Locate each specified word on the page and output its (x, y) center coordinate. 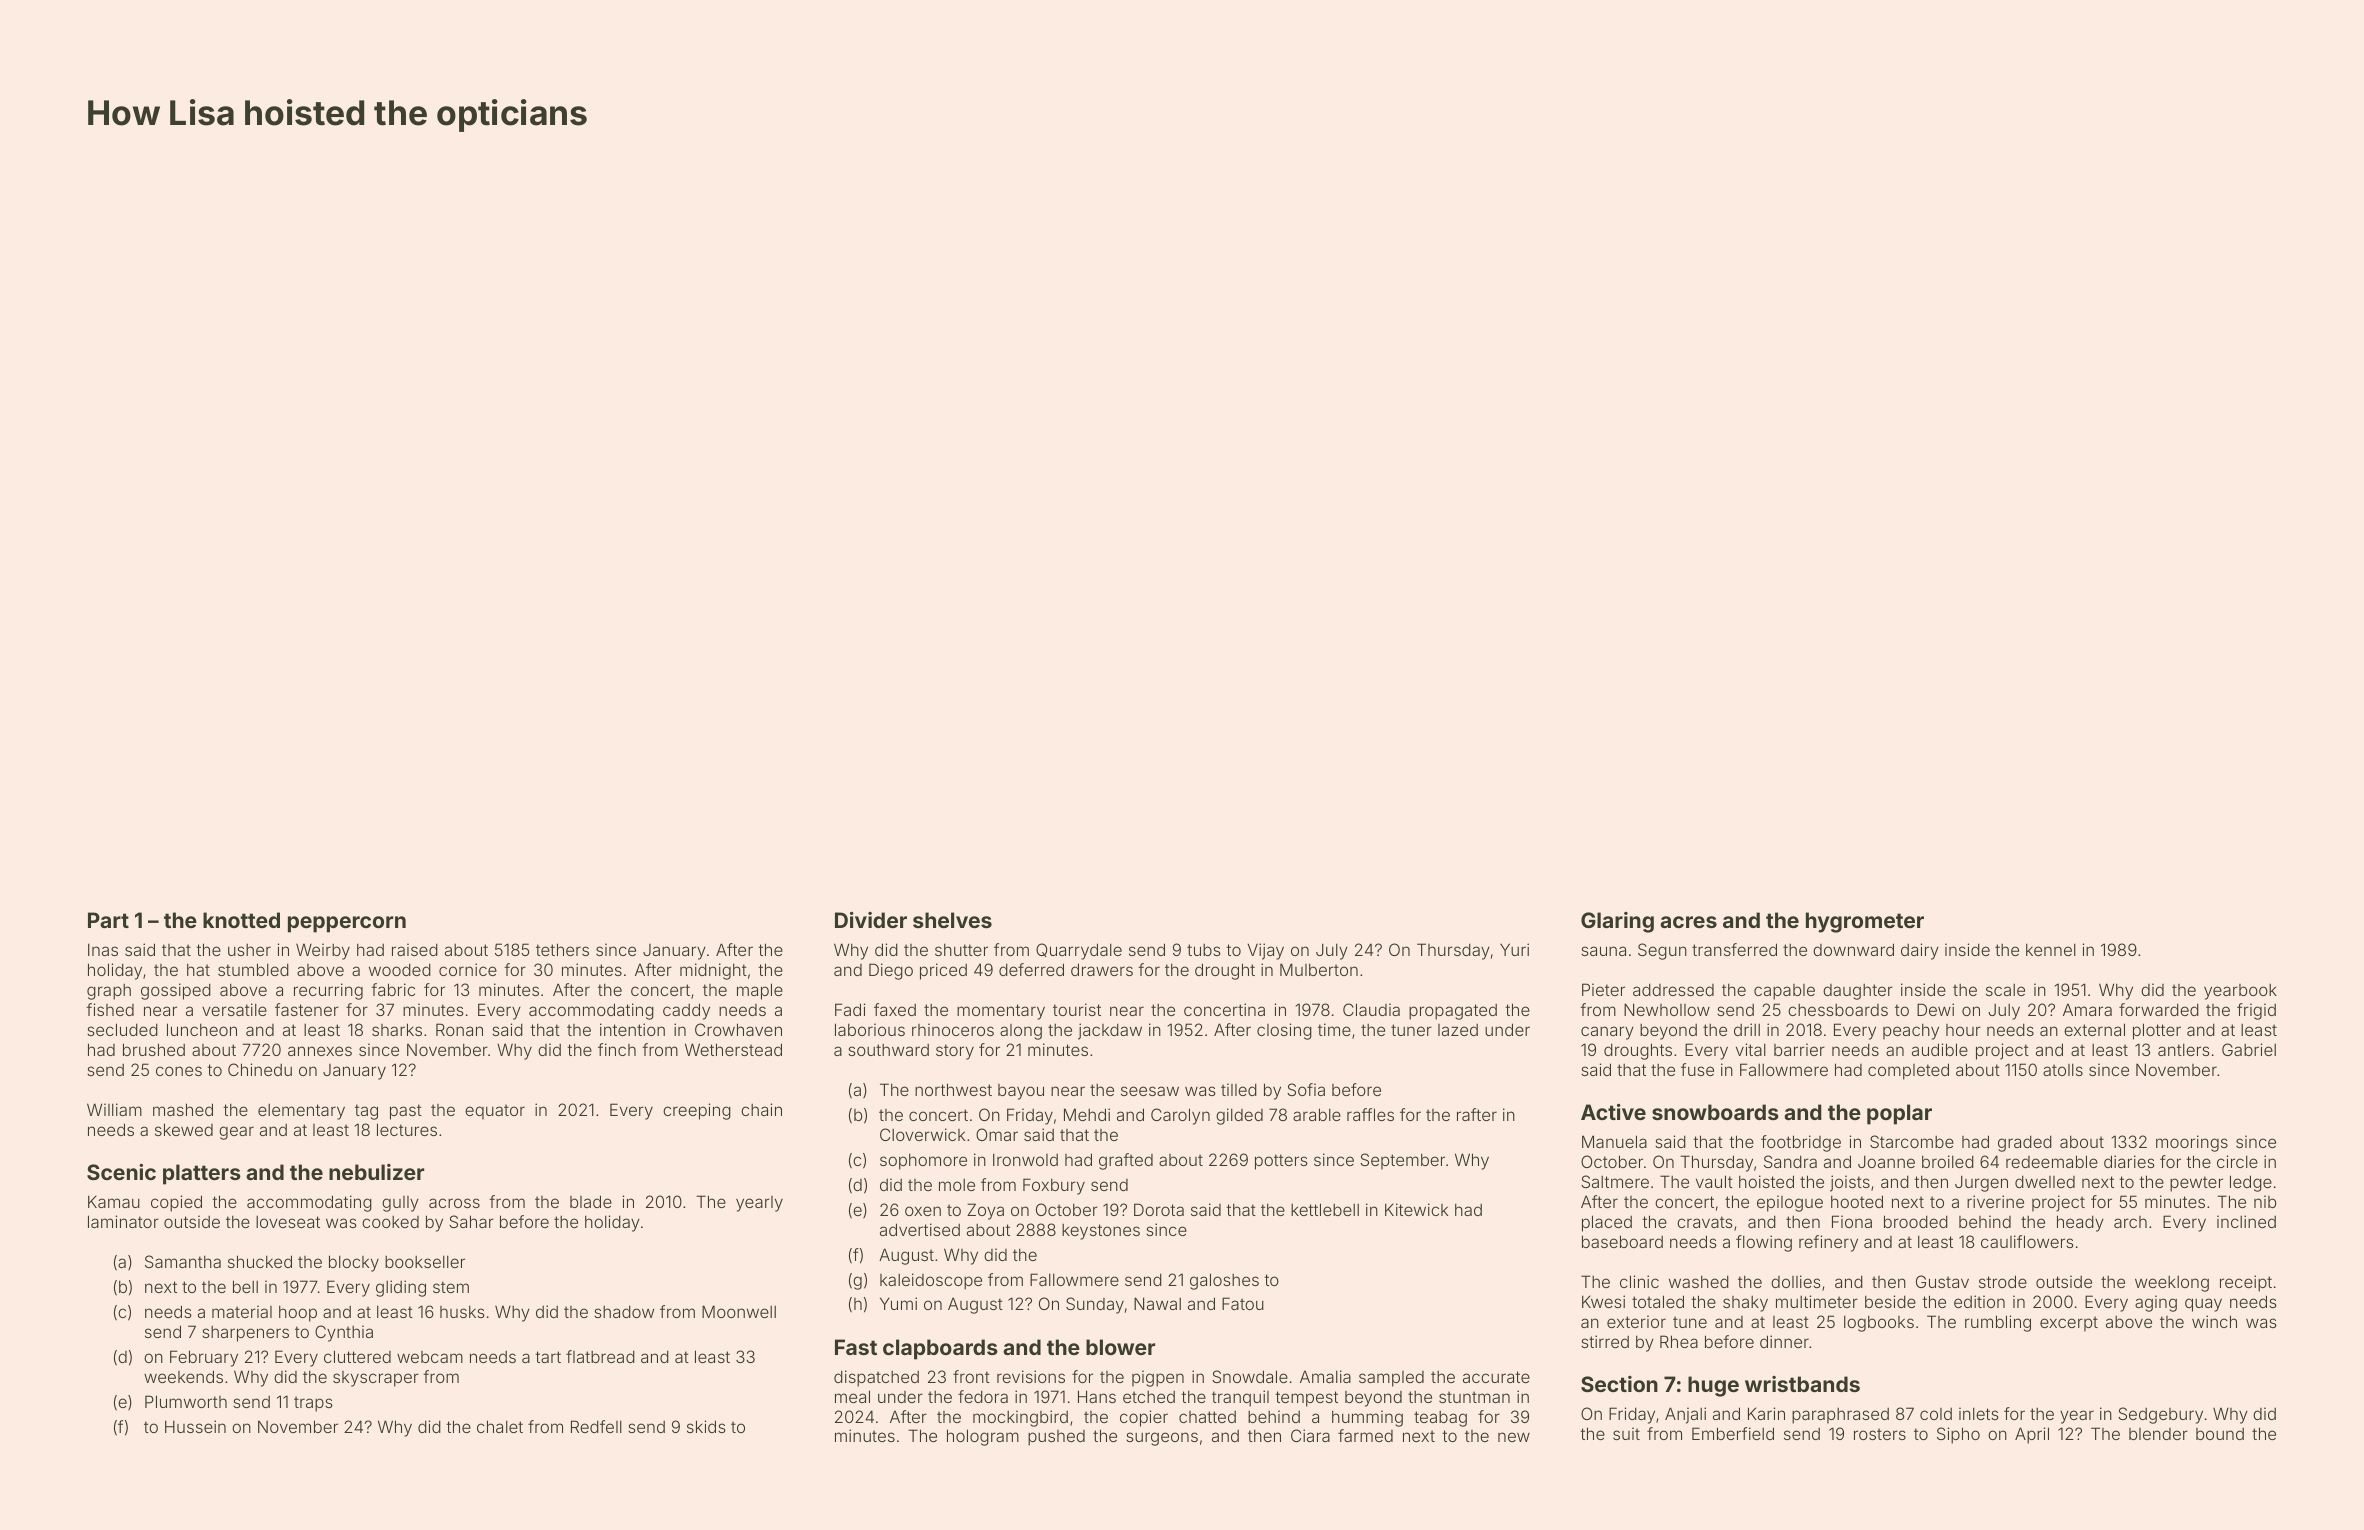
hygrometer (1865, 922)
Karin (1766, 1413)
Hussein (195, 1426)
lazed (1458, 1030)
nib (2265, 1201)
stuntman (1474, 1397)
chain (761, 1109)
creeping (697, 1111)
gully (400, 1204)
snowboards (1715, 1112)
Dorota (1159, 1209)
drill (1747, 1029)
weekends (183, 1376)
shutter (961, 949)
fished (110, 1009)
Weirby (323, 951)
